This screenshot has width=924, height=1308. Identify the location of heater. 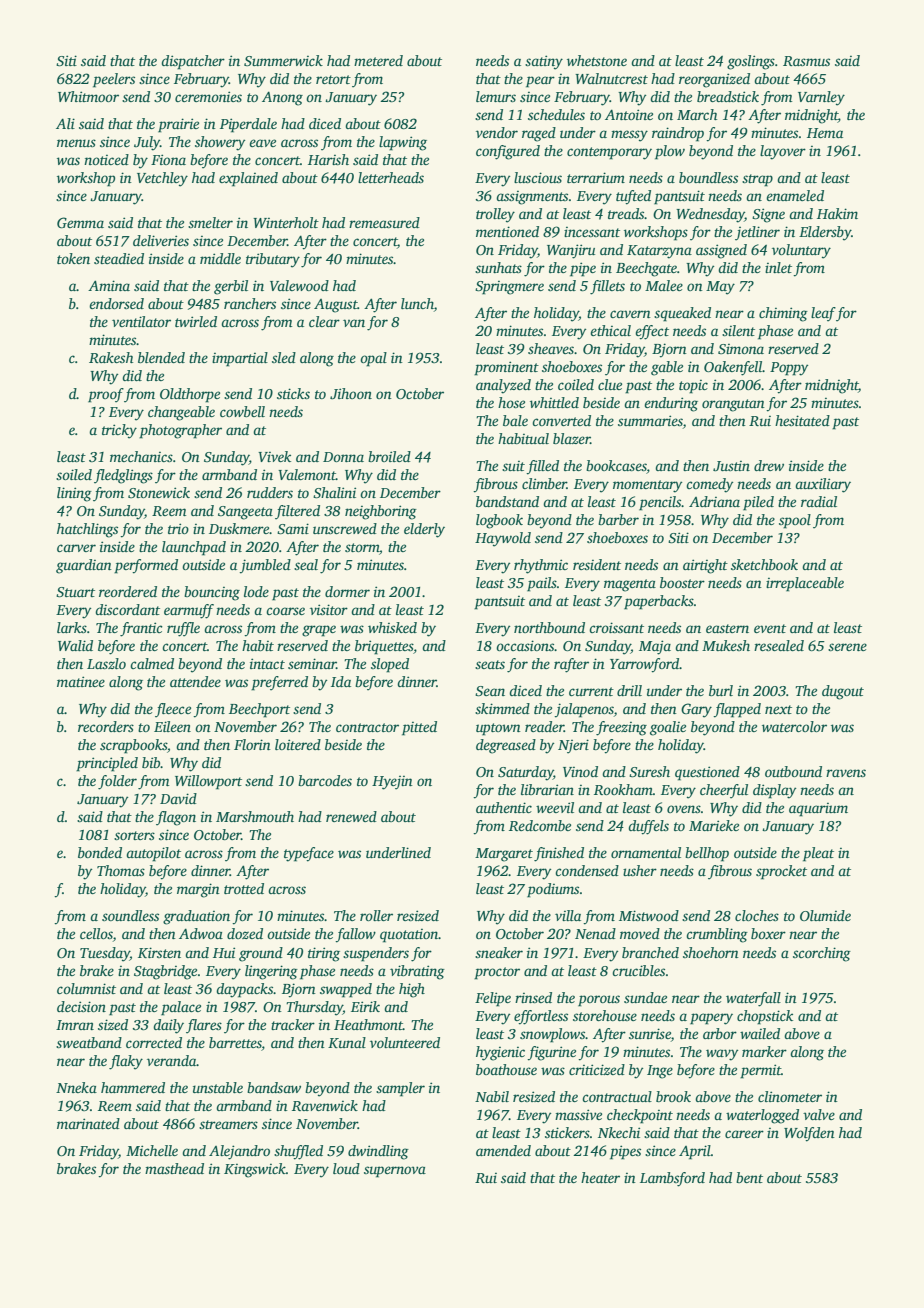
(600, 1177).
